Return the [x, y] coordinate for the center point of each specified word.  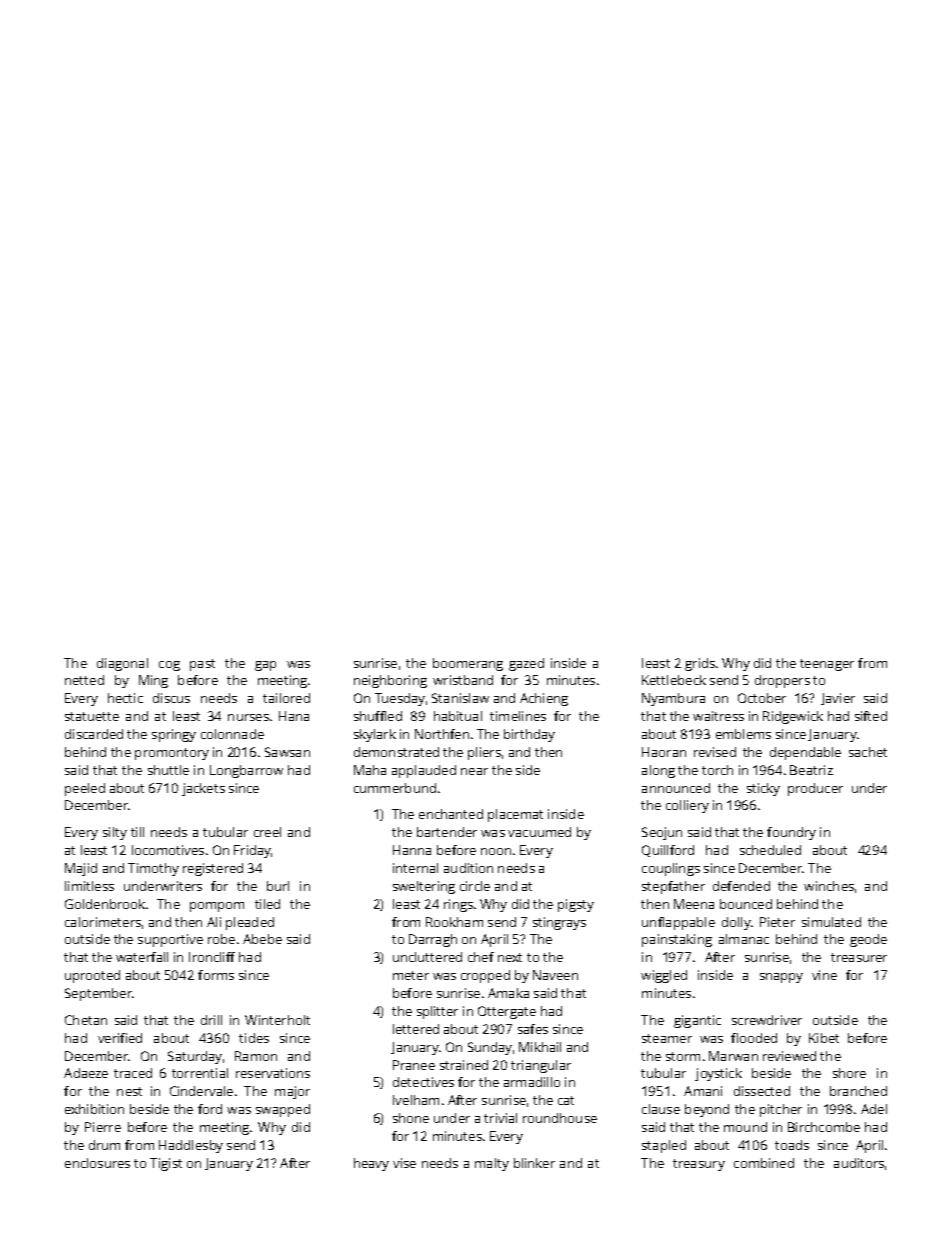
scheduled [770, 850]
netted [84, 680]
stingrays [559, 923]
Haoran [664, 752]
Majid [81, 869]
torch [717, 770]
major [292, 1092]
